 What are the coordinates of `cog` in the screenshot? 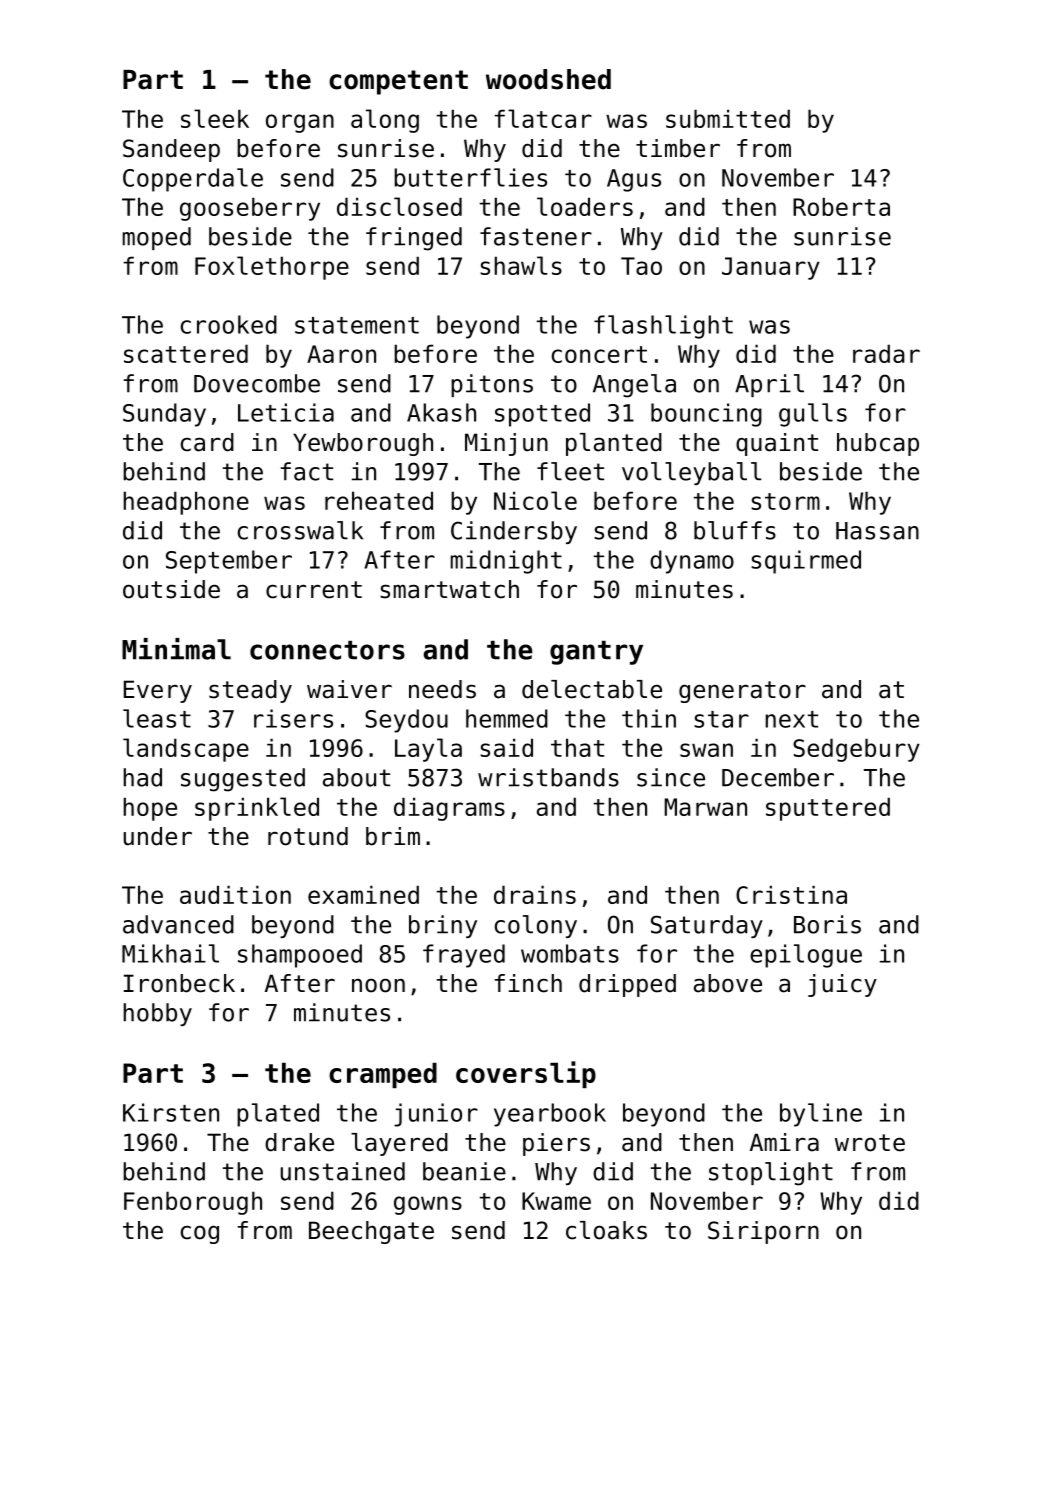 It's located at (200, 1234).
